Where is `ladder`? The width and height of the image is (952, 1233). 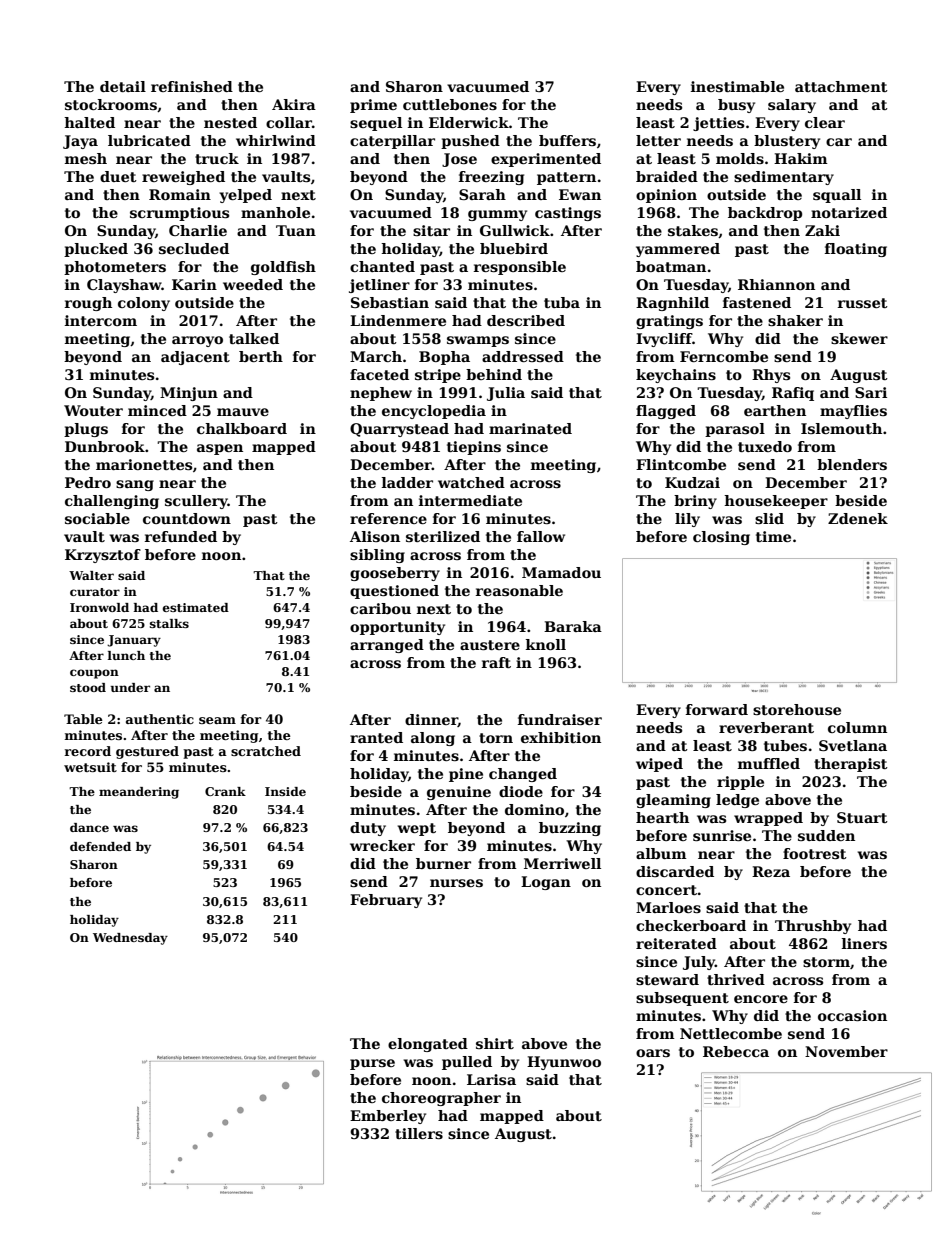 ladder is located at coordinates (407, 482).
